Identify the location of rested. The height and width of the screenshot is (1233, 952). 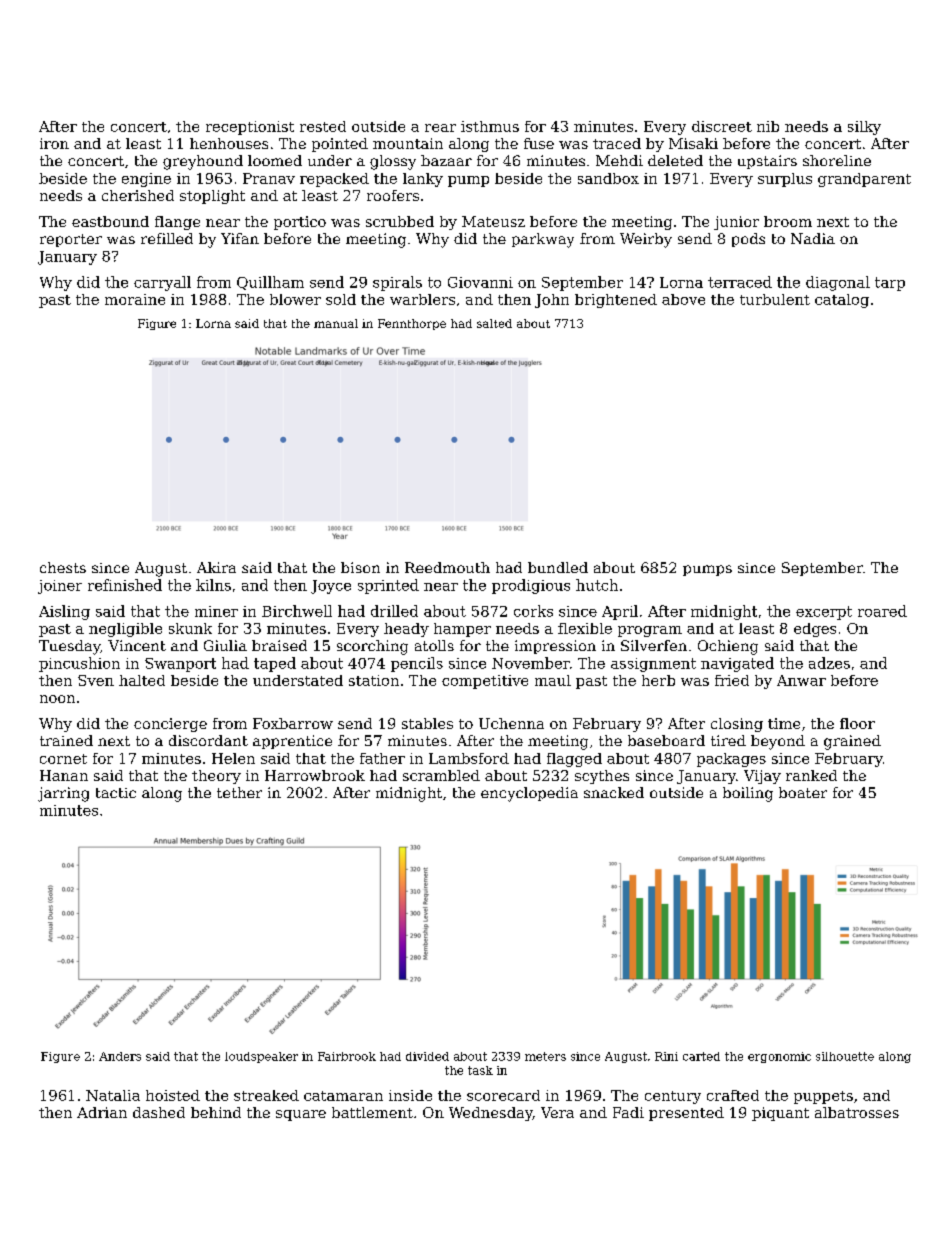
(323, 126).
